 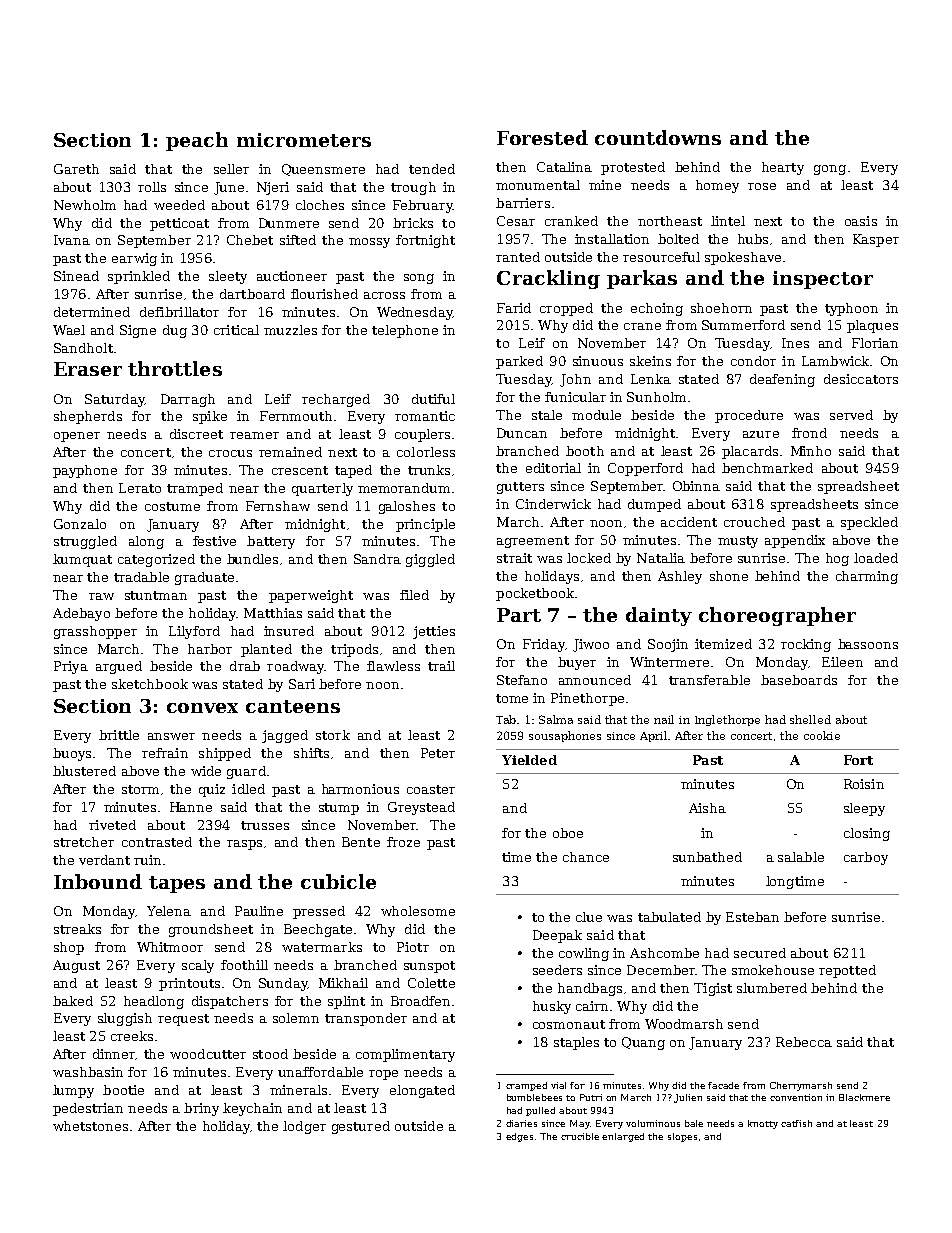 I want to click on tended, so click(x=432, y=169).
